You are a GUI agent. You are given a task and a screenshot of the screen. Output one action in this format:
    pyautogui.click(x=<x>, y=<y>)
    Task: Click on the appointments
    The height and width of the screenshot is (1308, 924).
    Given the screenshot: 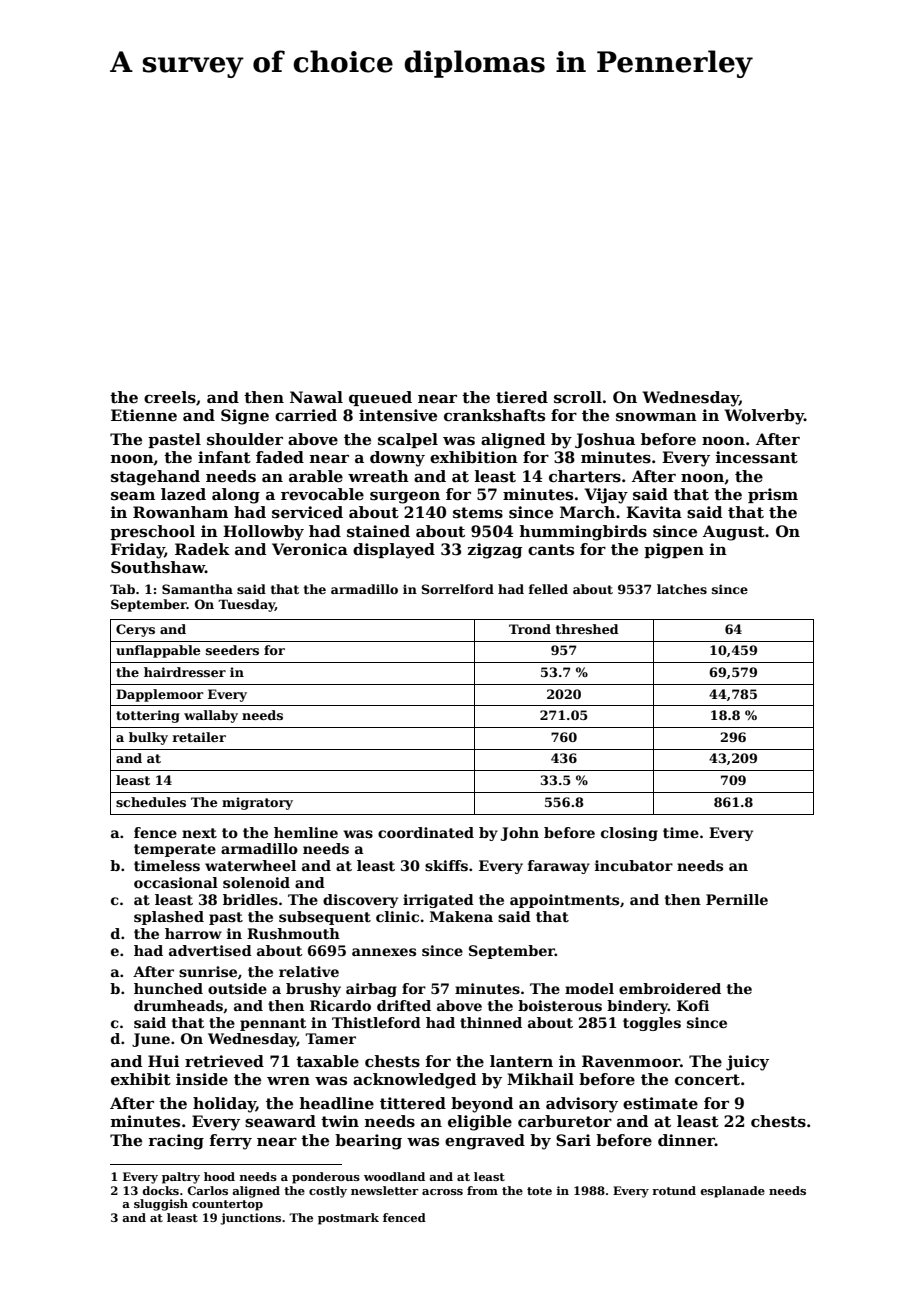 What is the action you would take?
    pyautogui.click(x=564, y=901)
